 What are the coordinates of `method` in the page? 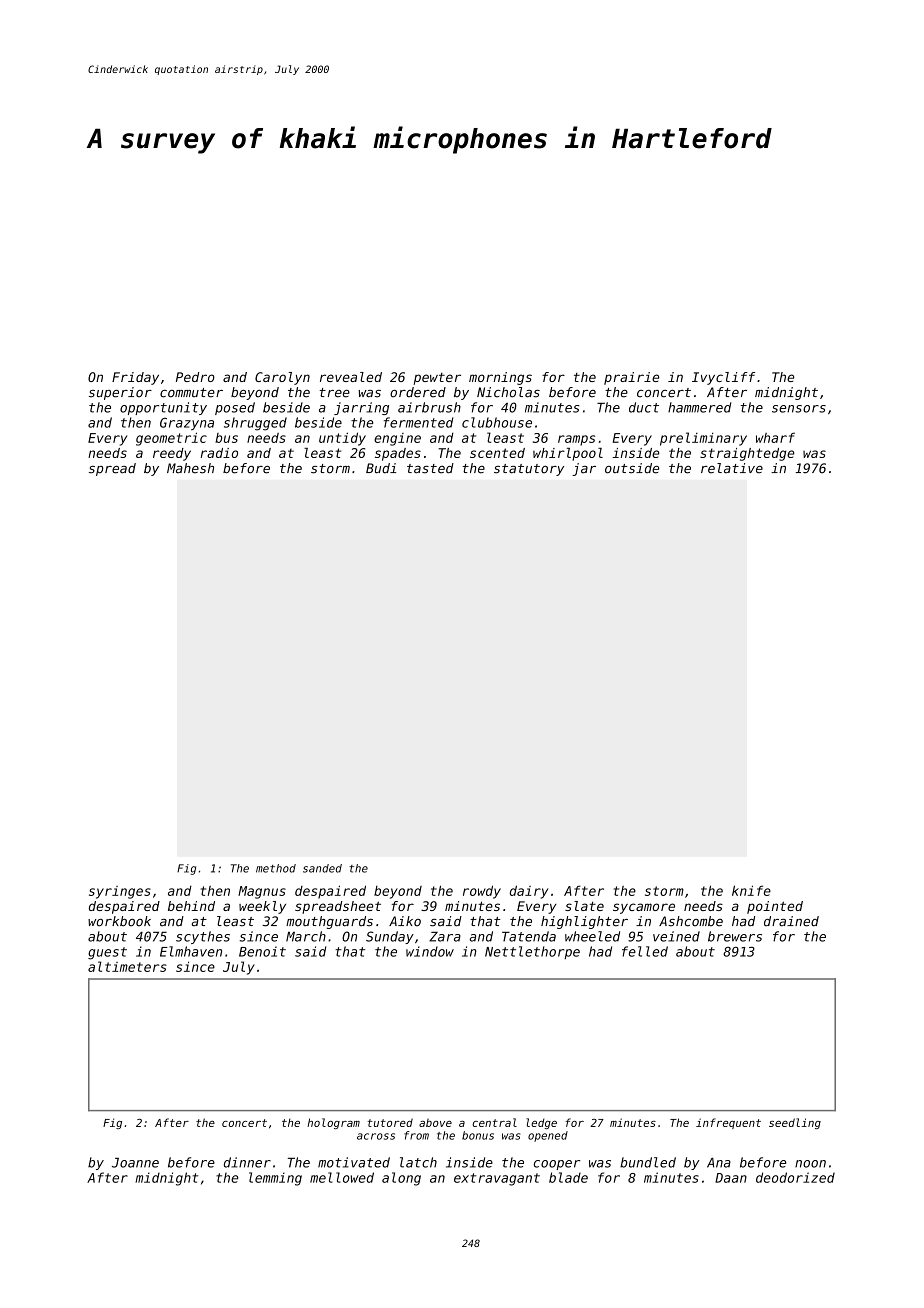 It's located at (276, 868).
